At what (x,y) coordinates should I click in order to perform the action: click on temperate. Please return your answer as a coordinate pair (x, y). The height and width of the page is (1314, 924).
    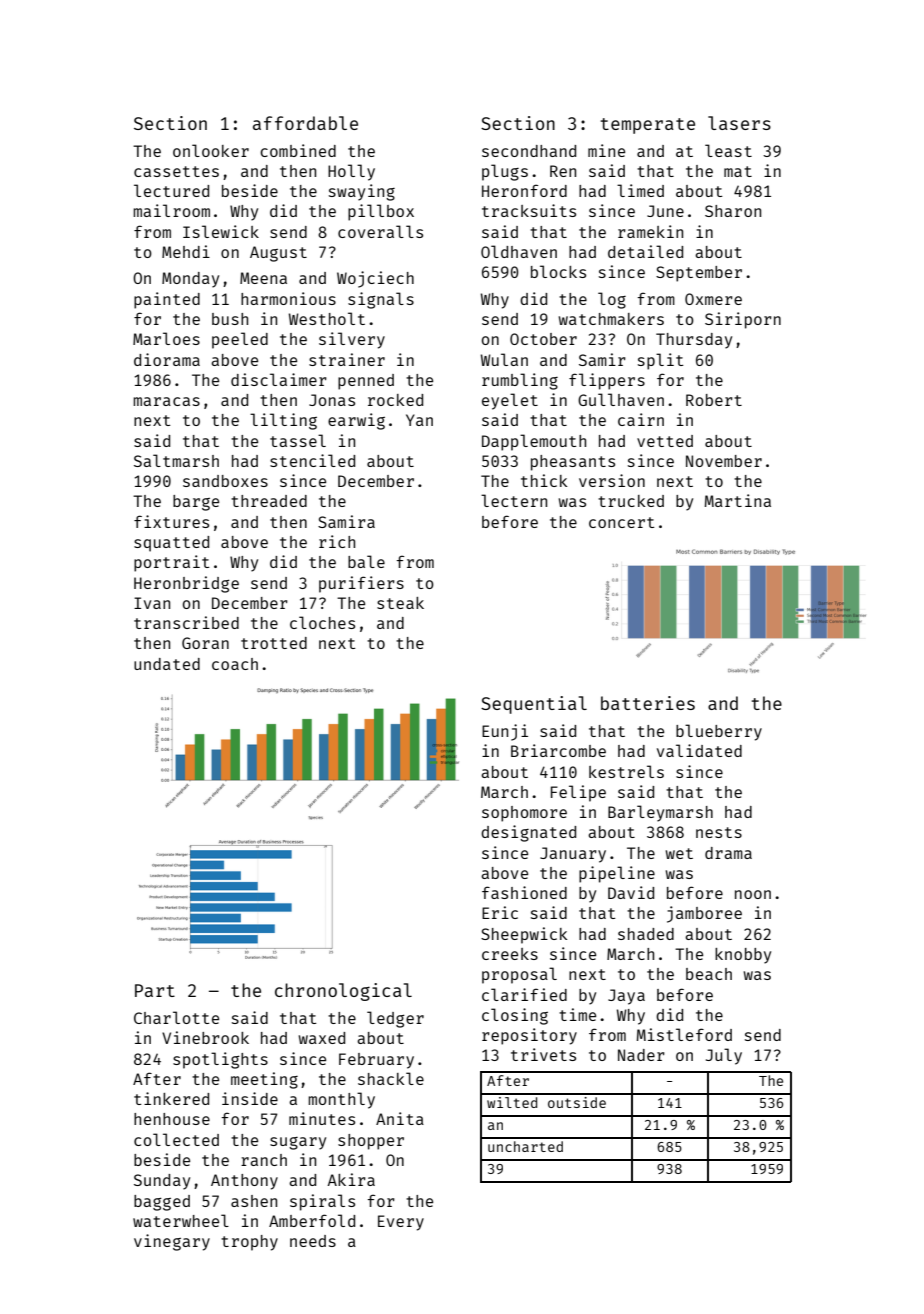
    Looking at the image, I should click on (648, 126).
